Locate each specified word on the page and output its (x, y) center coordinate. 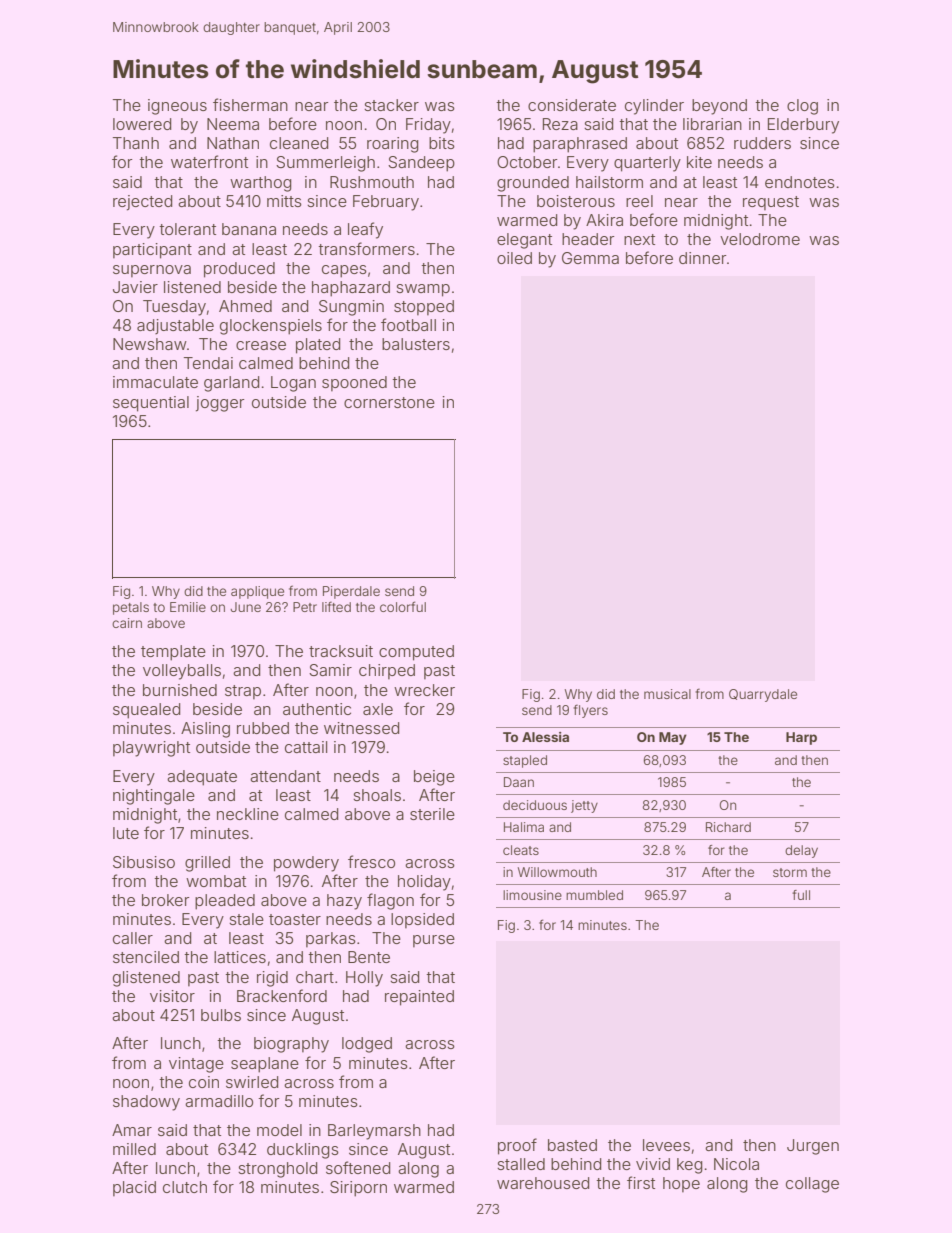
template (173, 653)
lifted (336, 606)
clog (802, 107)
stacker (391, 105)
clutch (185, 1187)
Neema (233, 124)
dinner (702, 258)
